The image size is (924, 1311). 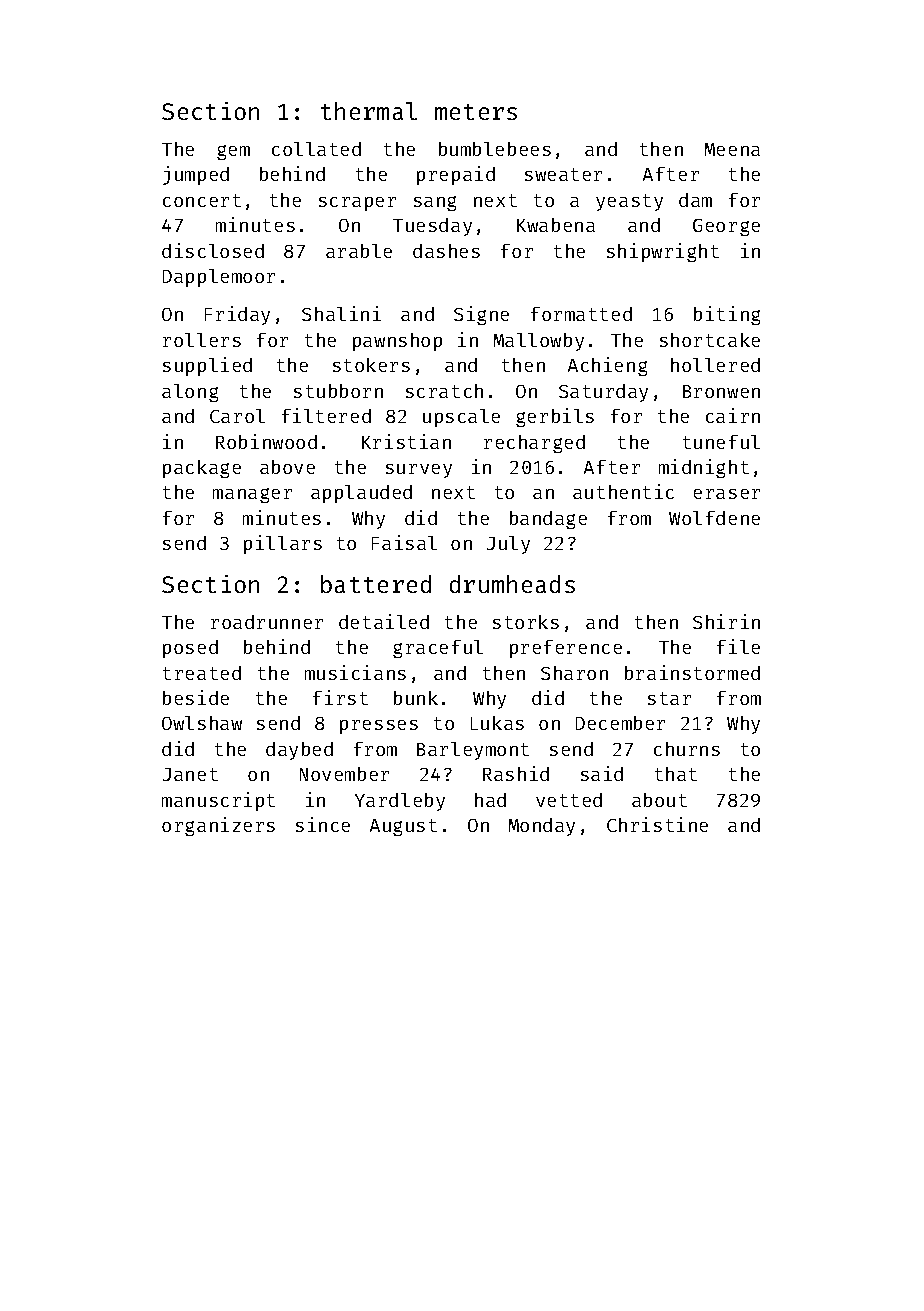 I want to click on Faisal, so click(x=404, y=542).
